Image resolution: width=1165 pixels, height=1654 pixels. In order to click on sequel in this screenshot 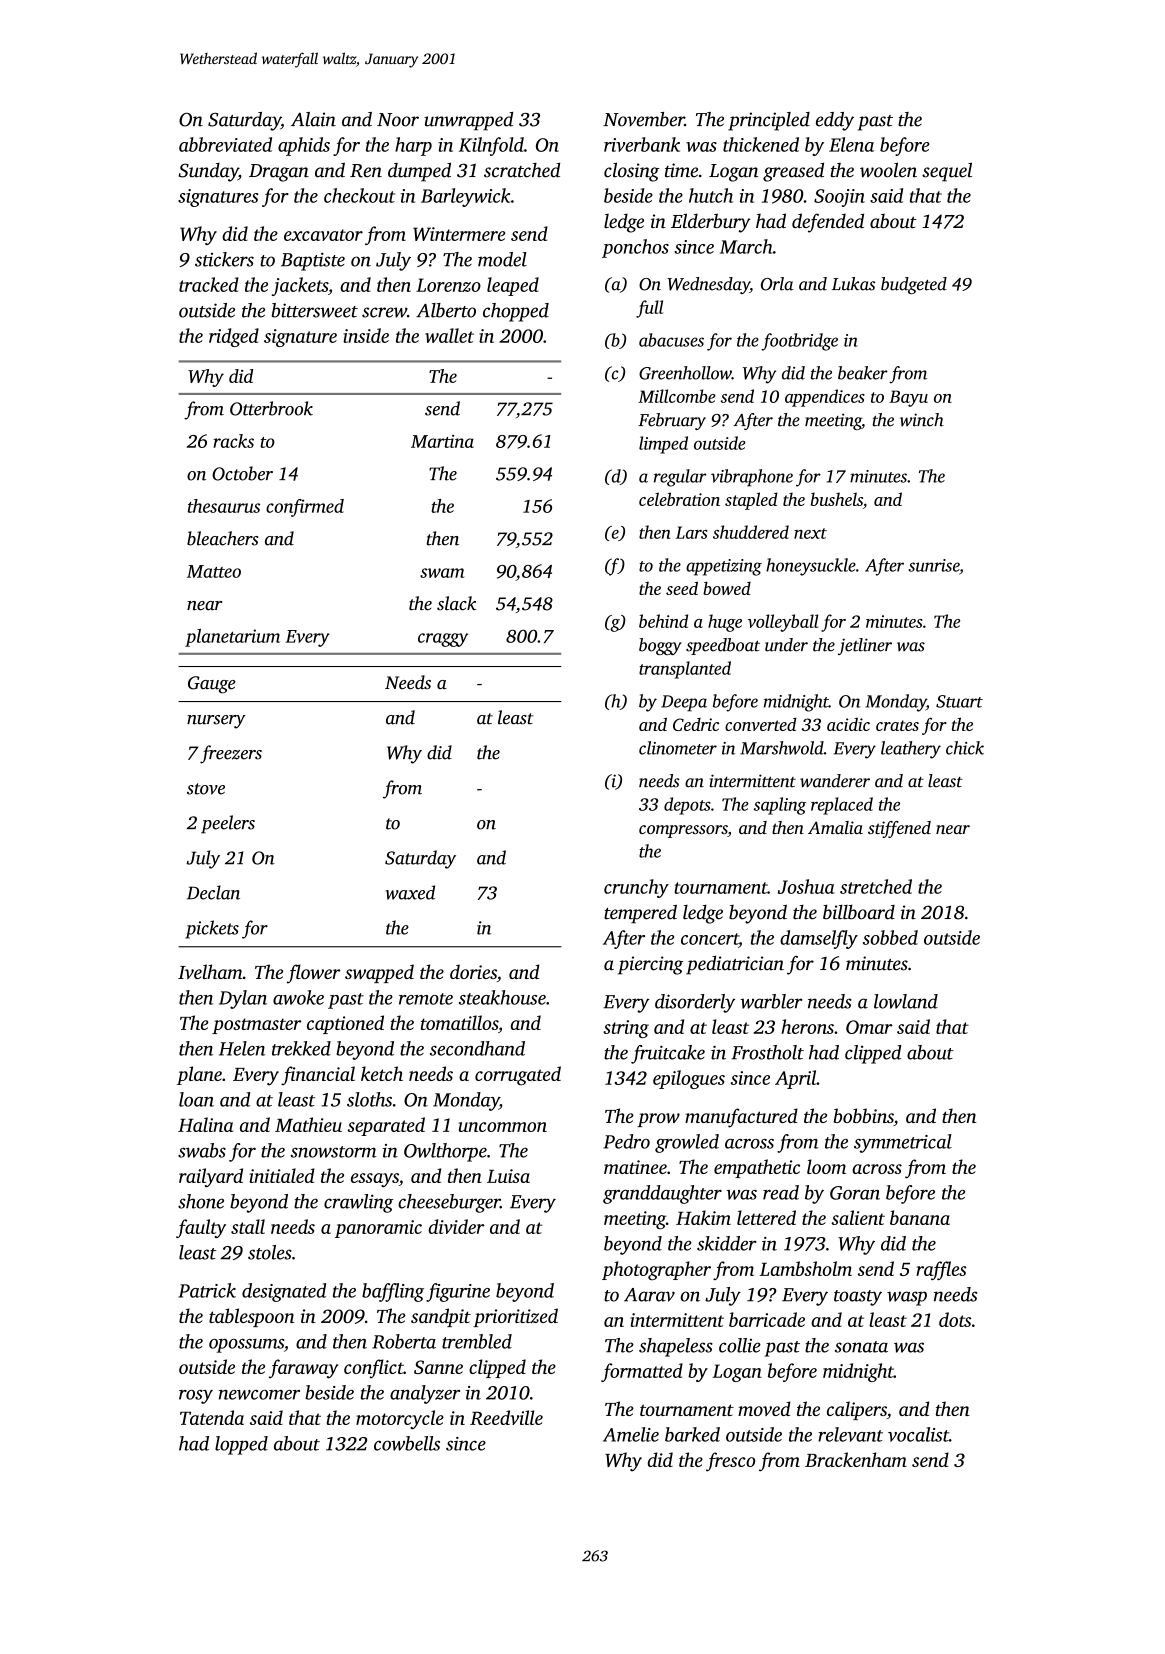, I will do `click(947, 172)`.
